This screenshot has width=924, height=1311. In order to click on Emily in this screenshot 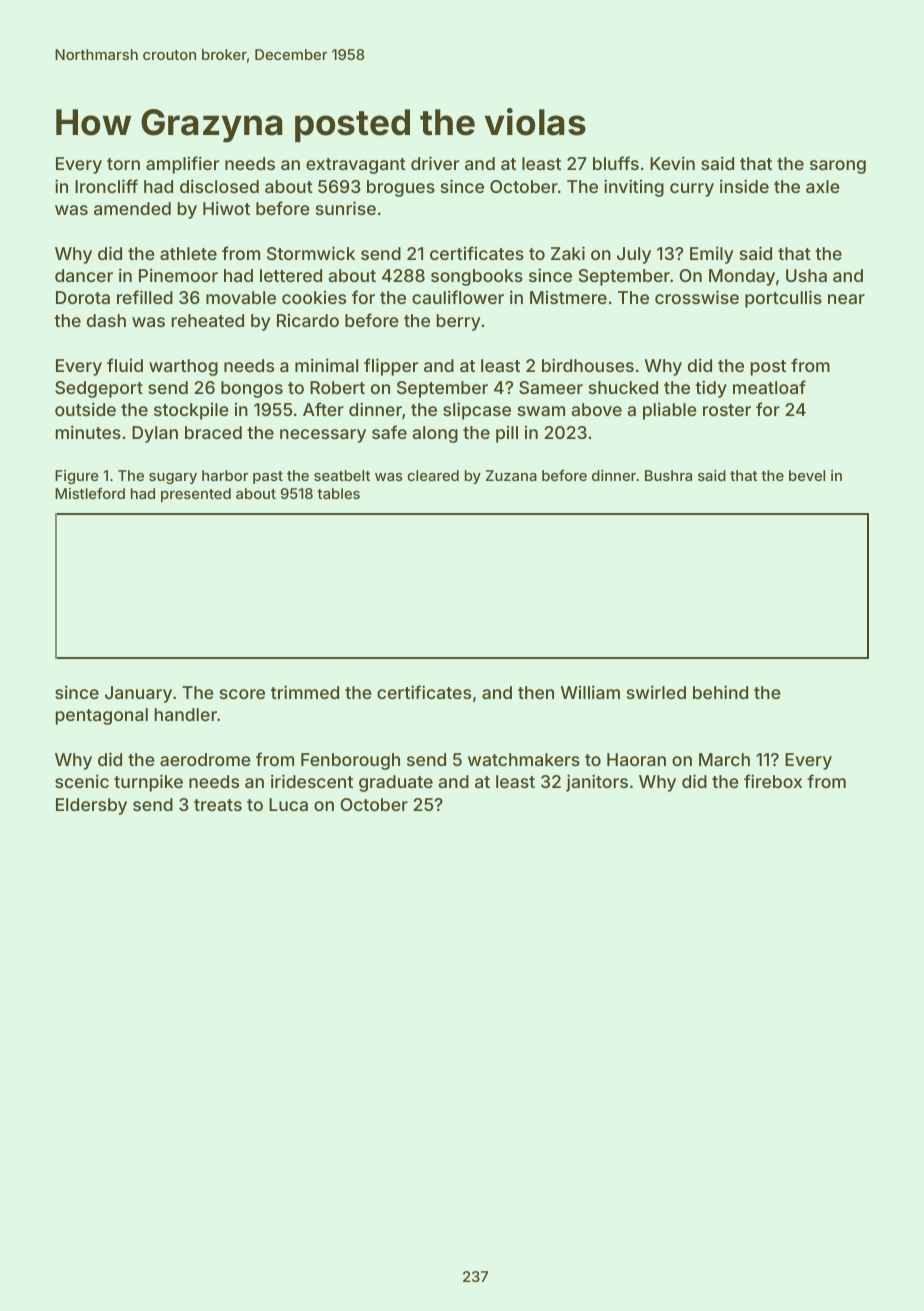, I will do `click(711, 255)`.
